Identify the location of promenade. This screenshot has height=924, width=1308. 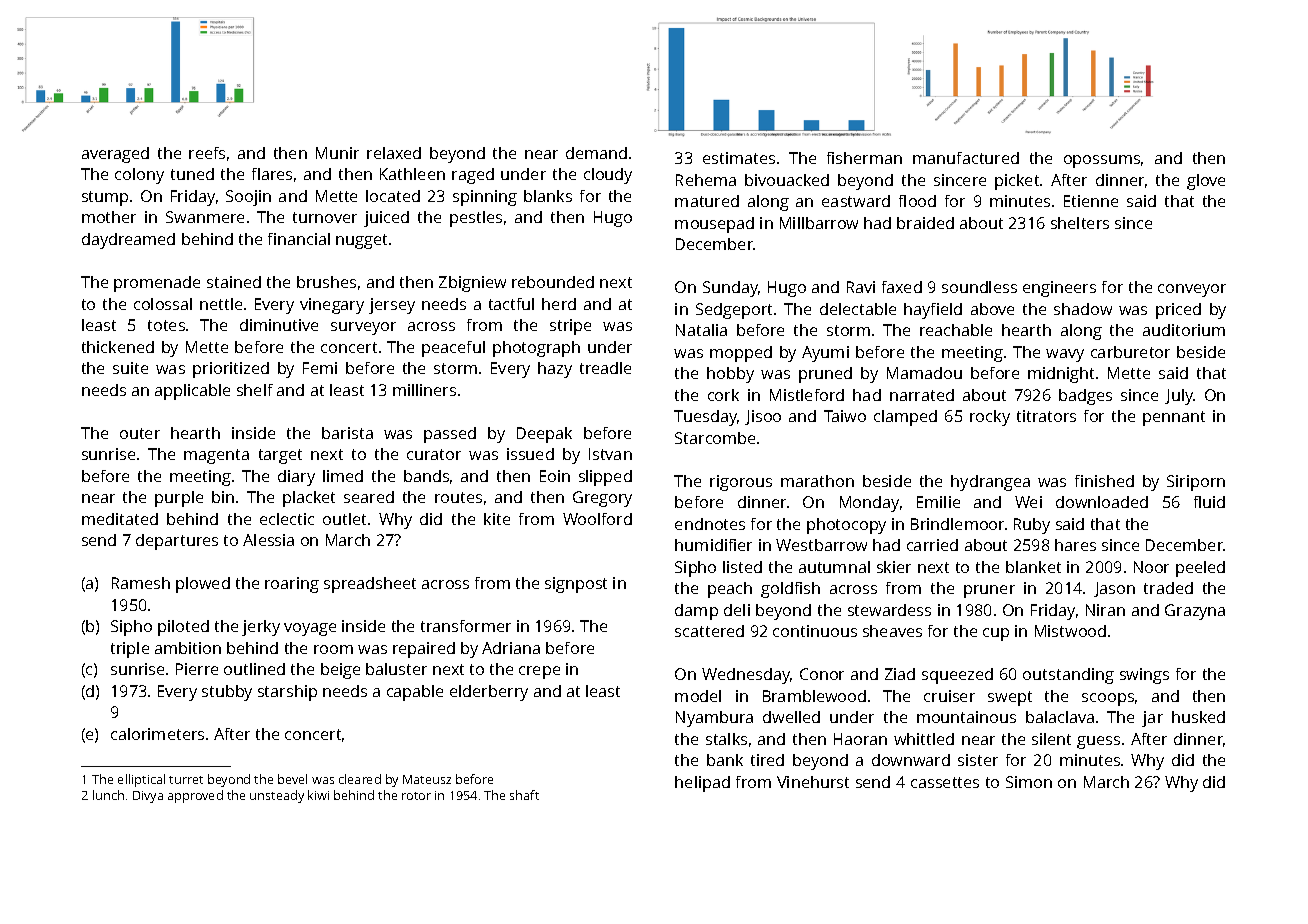
(157, 284).
